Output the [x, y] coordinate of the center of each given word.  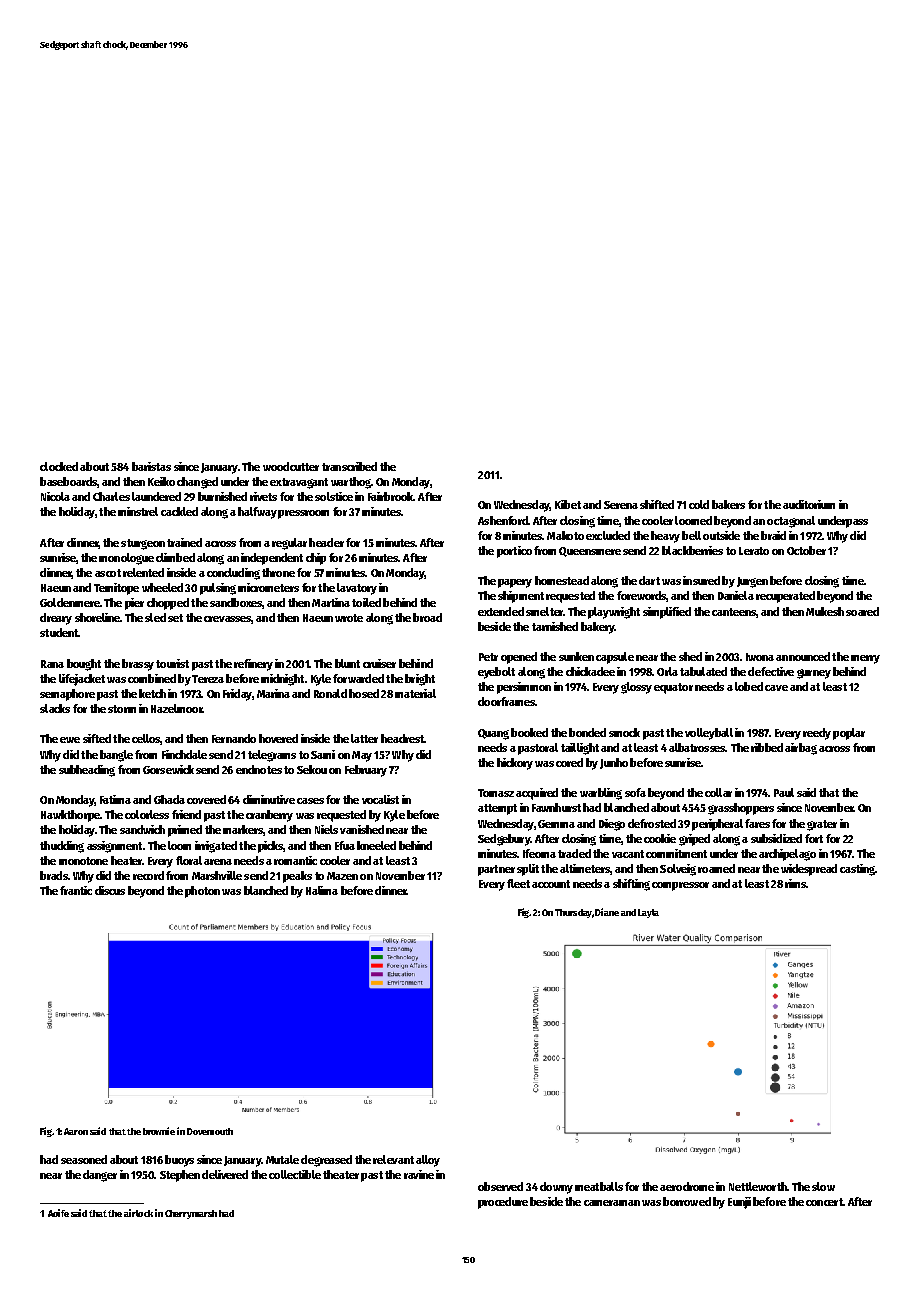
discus [110, 890]
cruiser [379, 663]
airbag [801, 749]
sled [155, 617]
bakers [728, 504]
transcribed [349, 466]
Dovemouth [210, 1131]
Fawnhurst [556, 807]
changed [197, 483]
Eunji [739, 1203]
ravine [419, 1174]
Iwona [760, 657]
